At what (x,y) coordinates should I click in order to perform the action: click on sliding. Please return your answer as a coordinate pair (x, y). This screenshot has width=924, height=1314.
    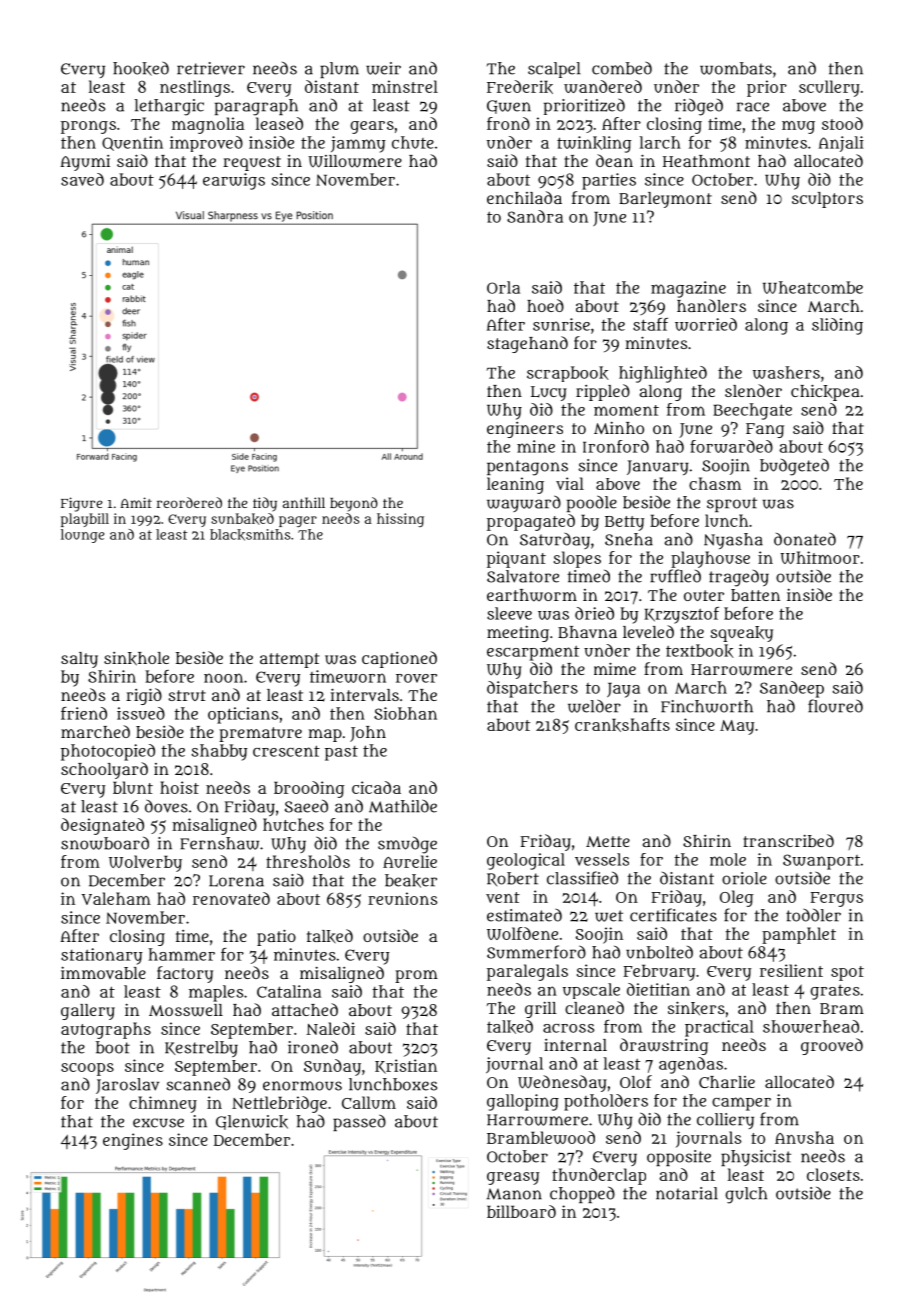
    Looking at the image, I should click on (837, 326).
